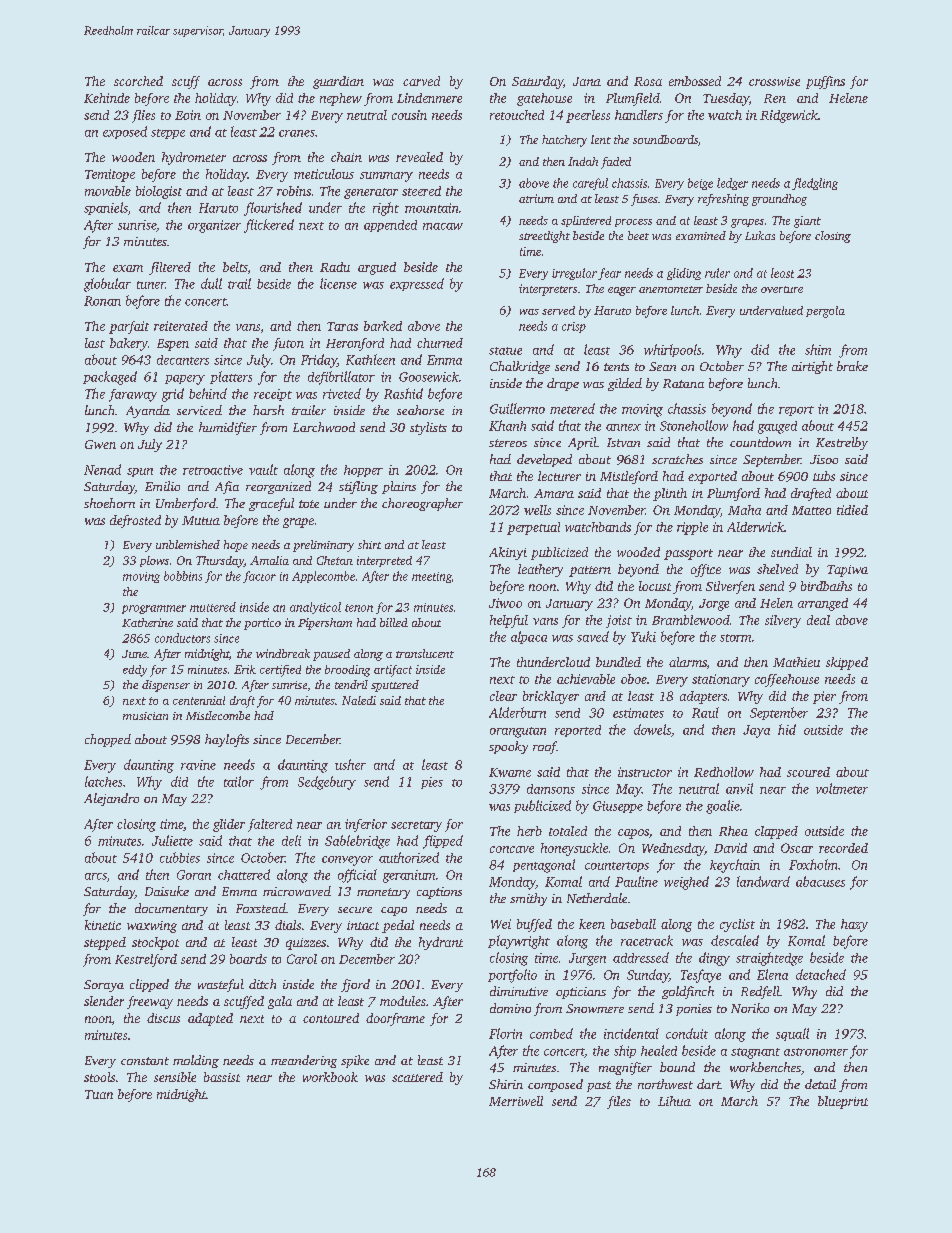 The height and width of the screenshot is (1233, 952). I want to click on voltmeter, so click(842, 788).
